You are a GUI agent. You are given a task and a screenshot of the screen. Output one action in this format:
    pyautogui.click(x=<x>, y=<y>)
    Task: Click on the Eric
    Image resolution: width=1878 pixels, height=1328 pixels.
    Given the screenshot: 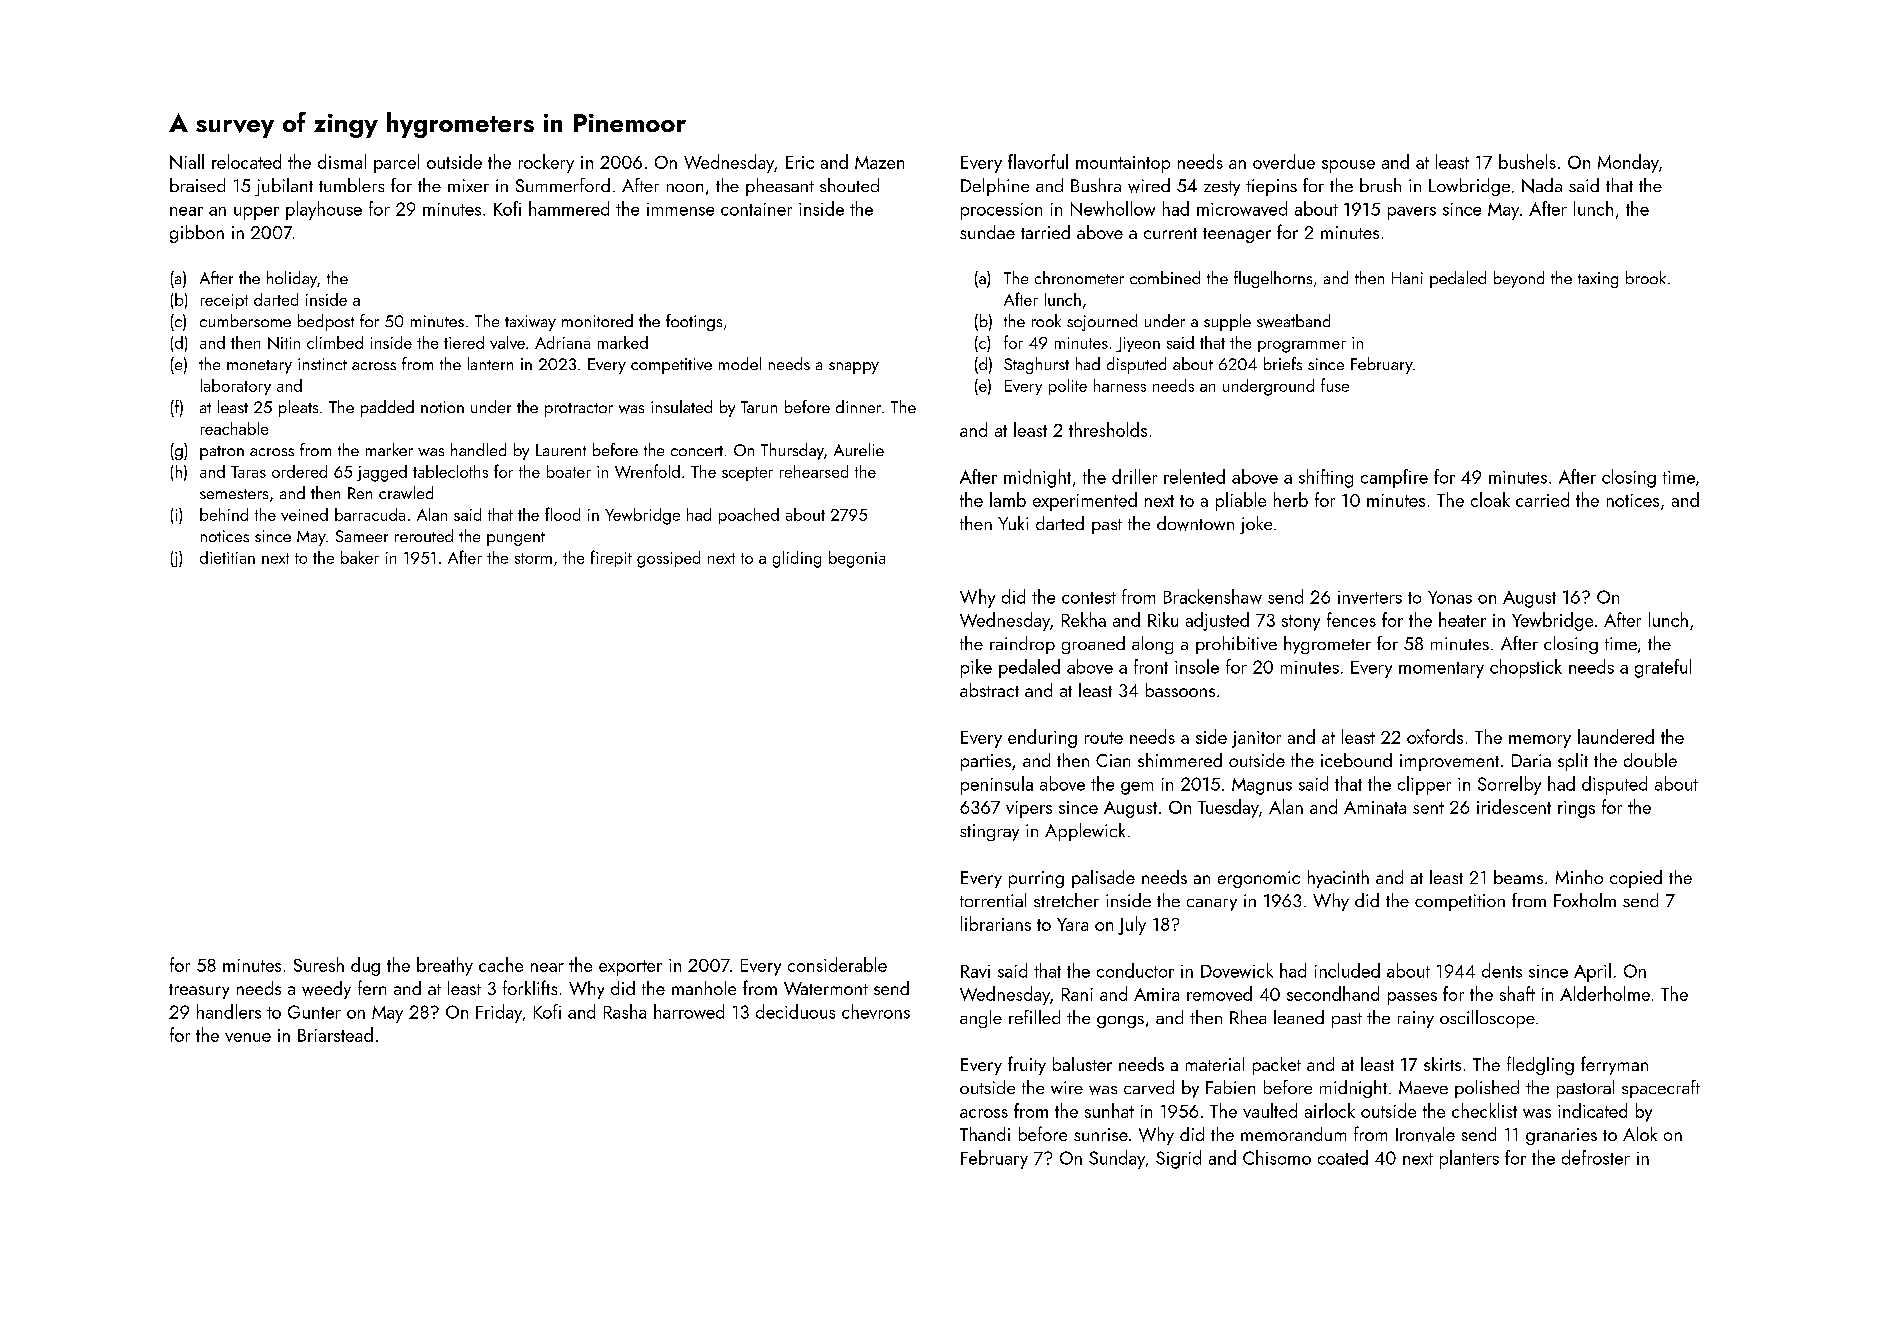 What is the action you would take?
    pyautogui.click(x=800, y=162)
